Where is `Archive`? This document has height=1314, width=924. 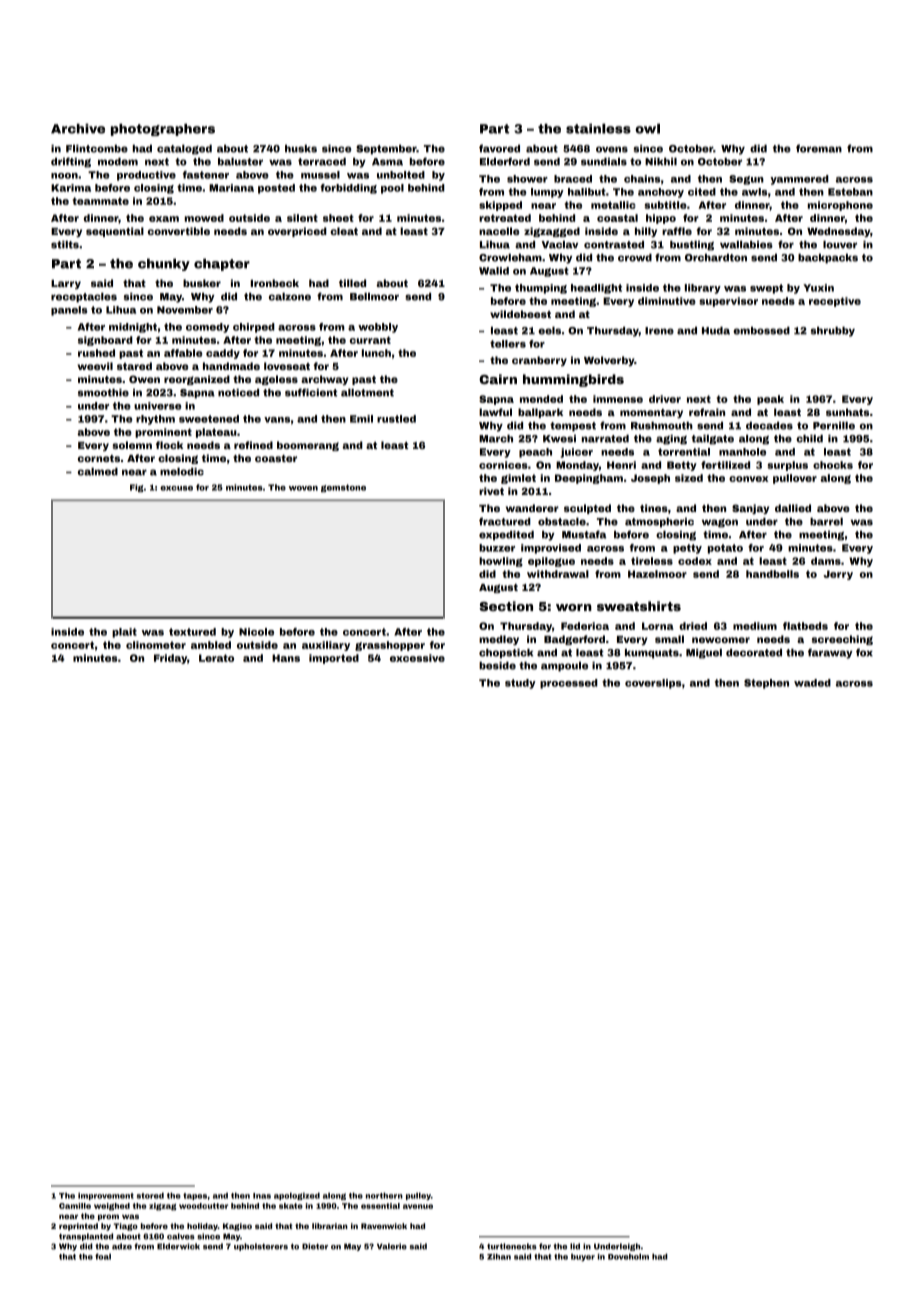
Archive is located at coordinates (78, 129).
